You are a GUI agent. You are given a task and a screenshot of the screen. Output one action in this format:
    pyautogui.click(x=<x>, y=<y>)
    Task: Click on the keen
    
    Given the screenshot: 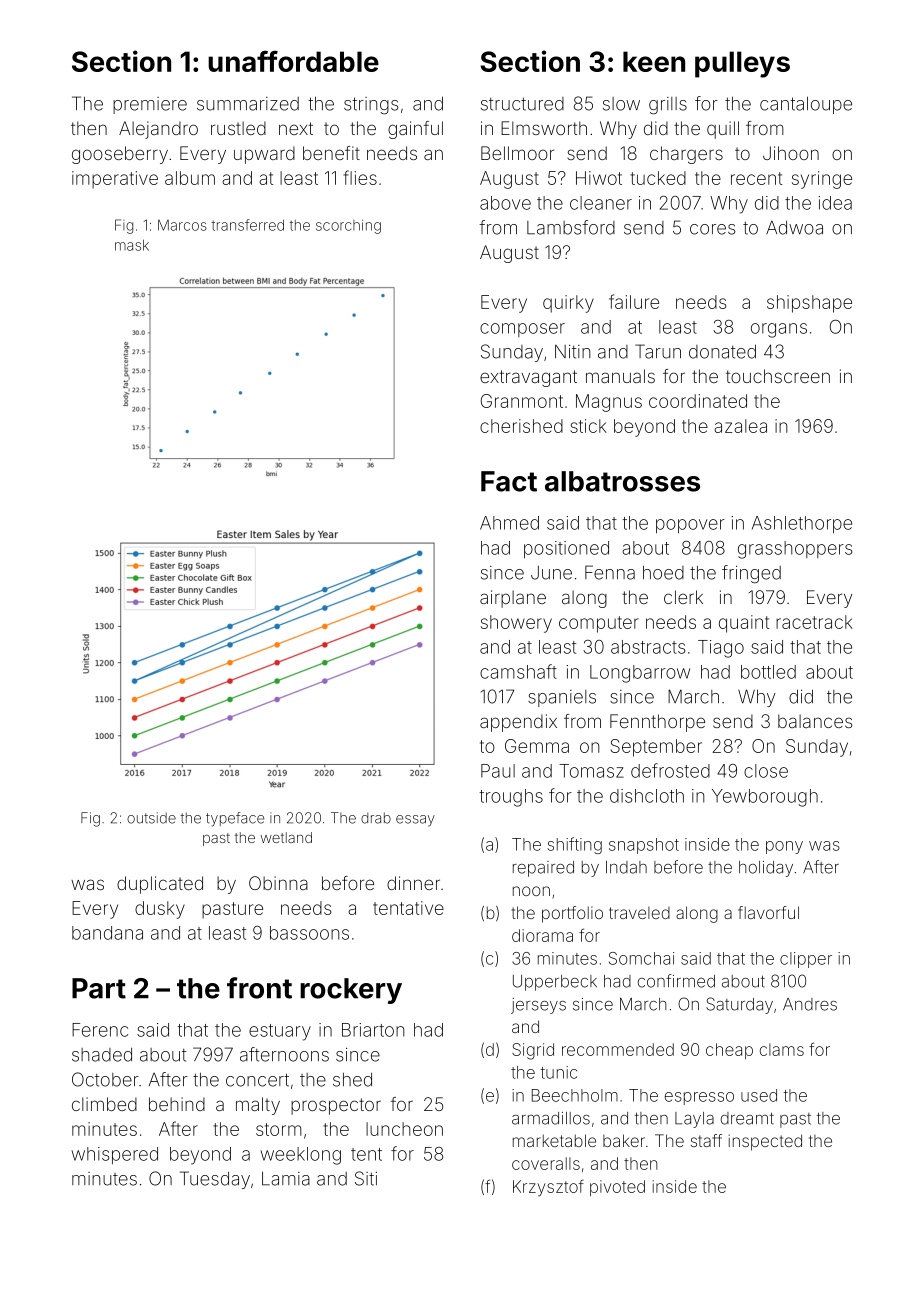 What is the action you would take?
    pyautogui.click(x=654, y=61)
